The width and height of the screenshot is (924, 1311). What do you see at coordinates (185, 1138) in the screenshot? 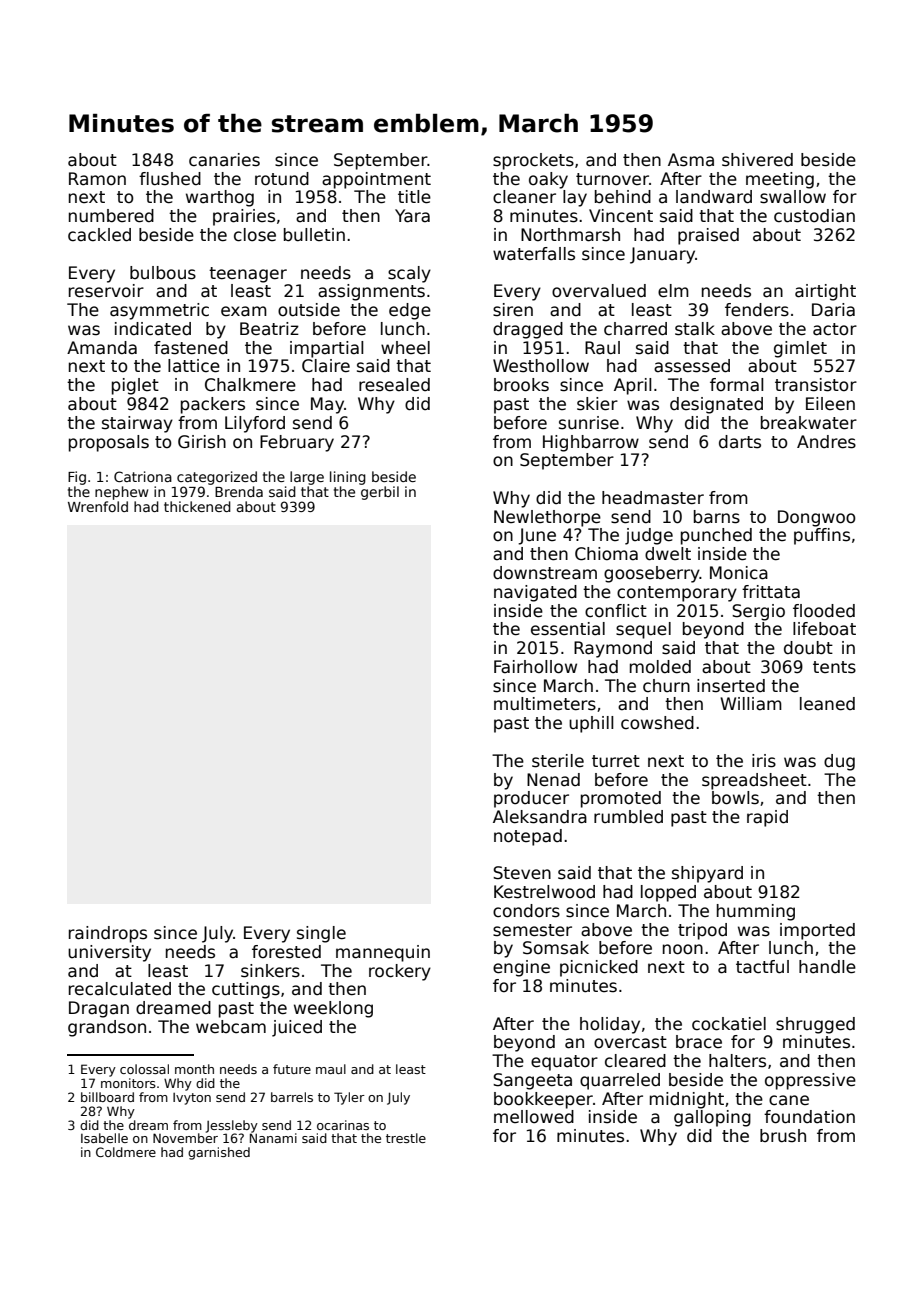
I see `November` at bounding box center [185, 1138].
